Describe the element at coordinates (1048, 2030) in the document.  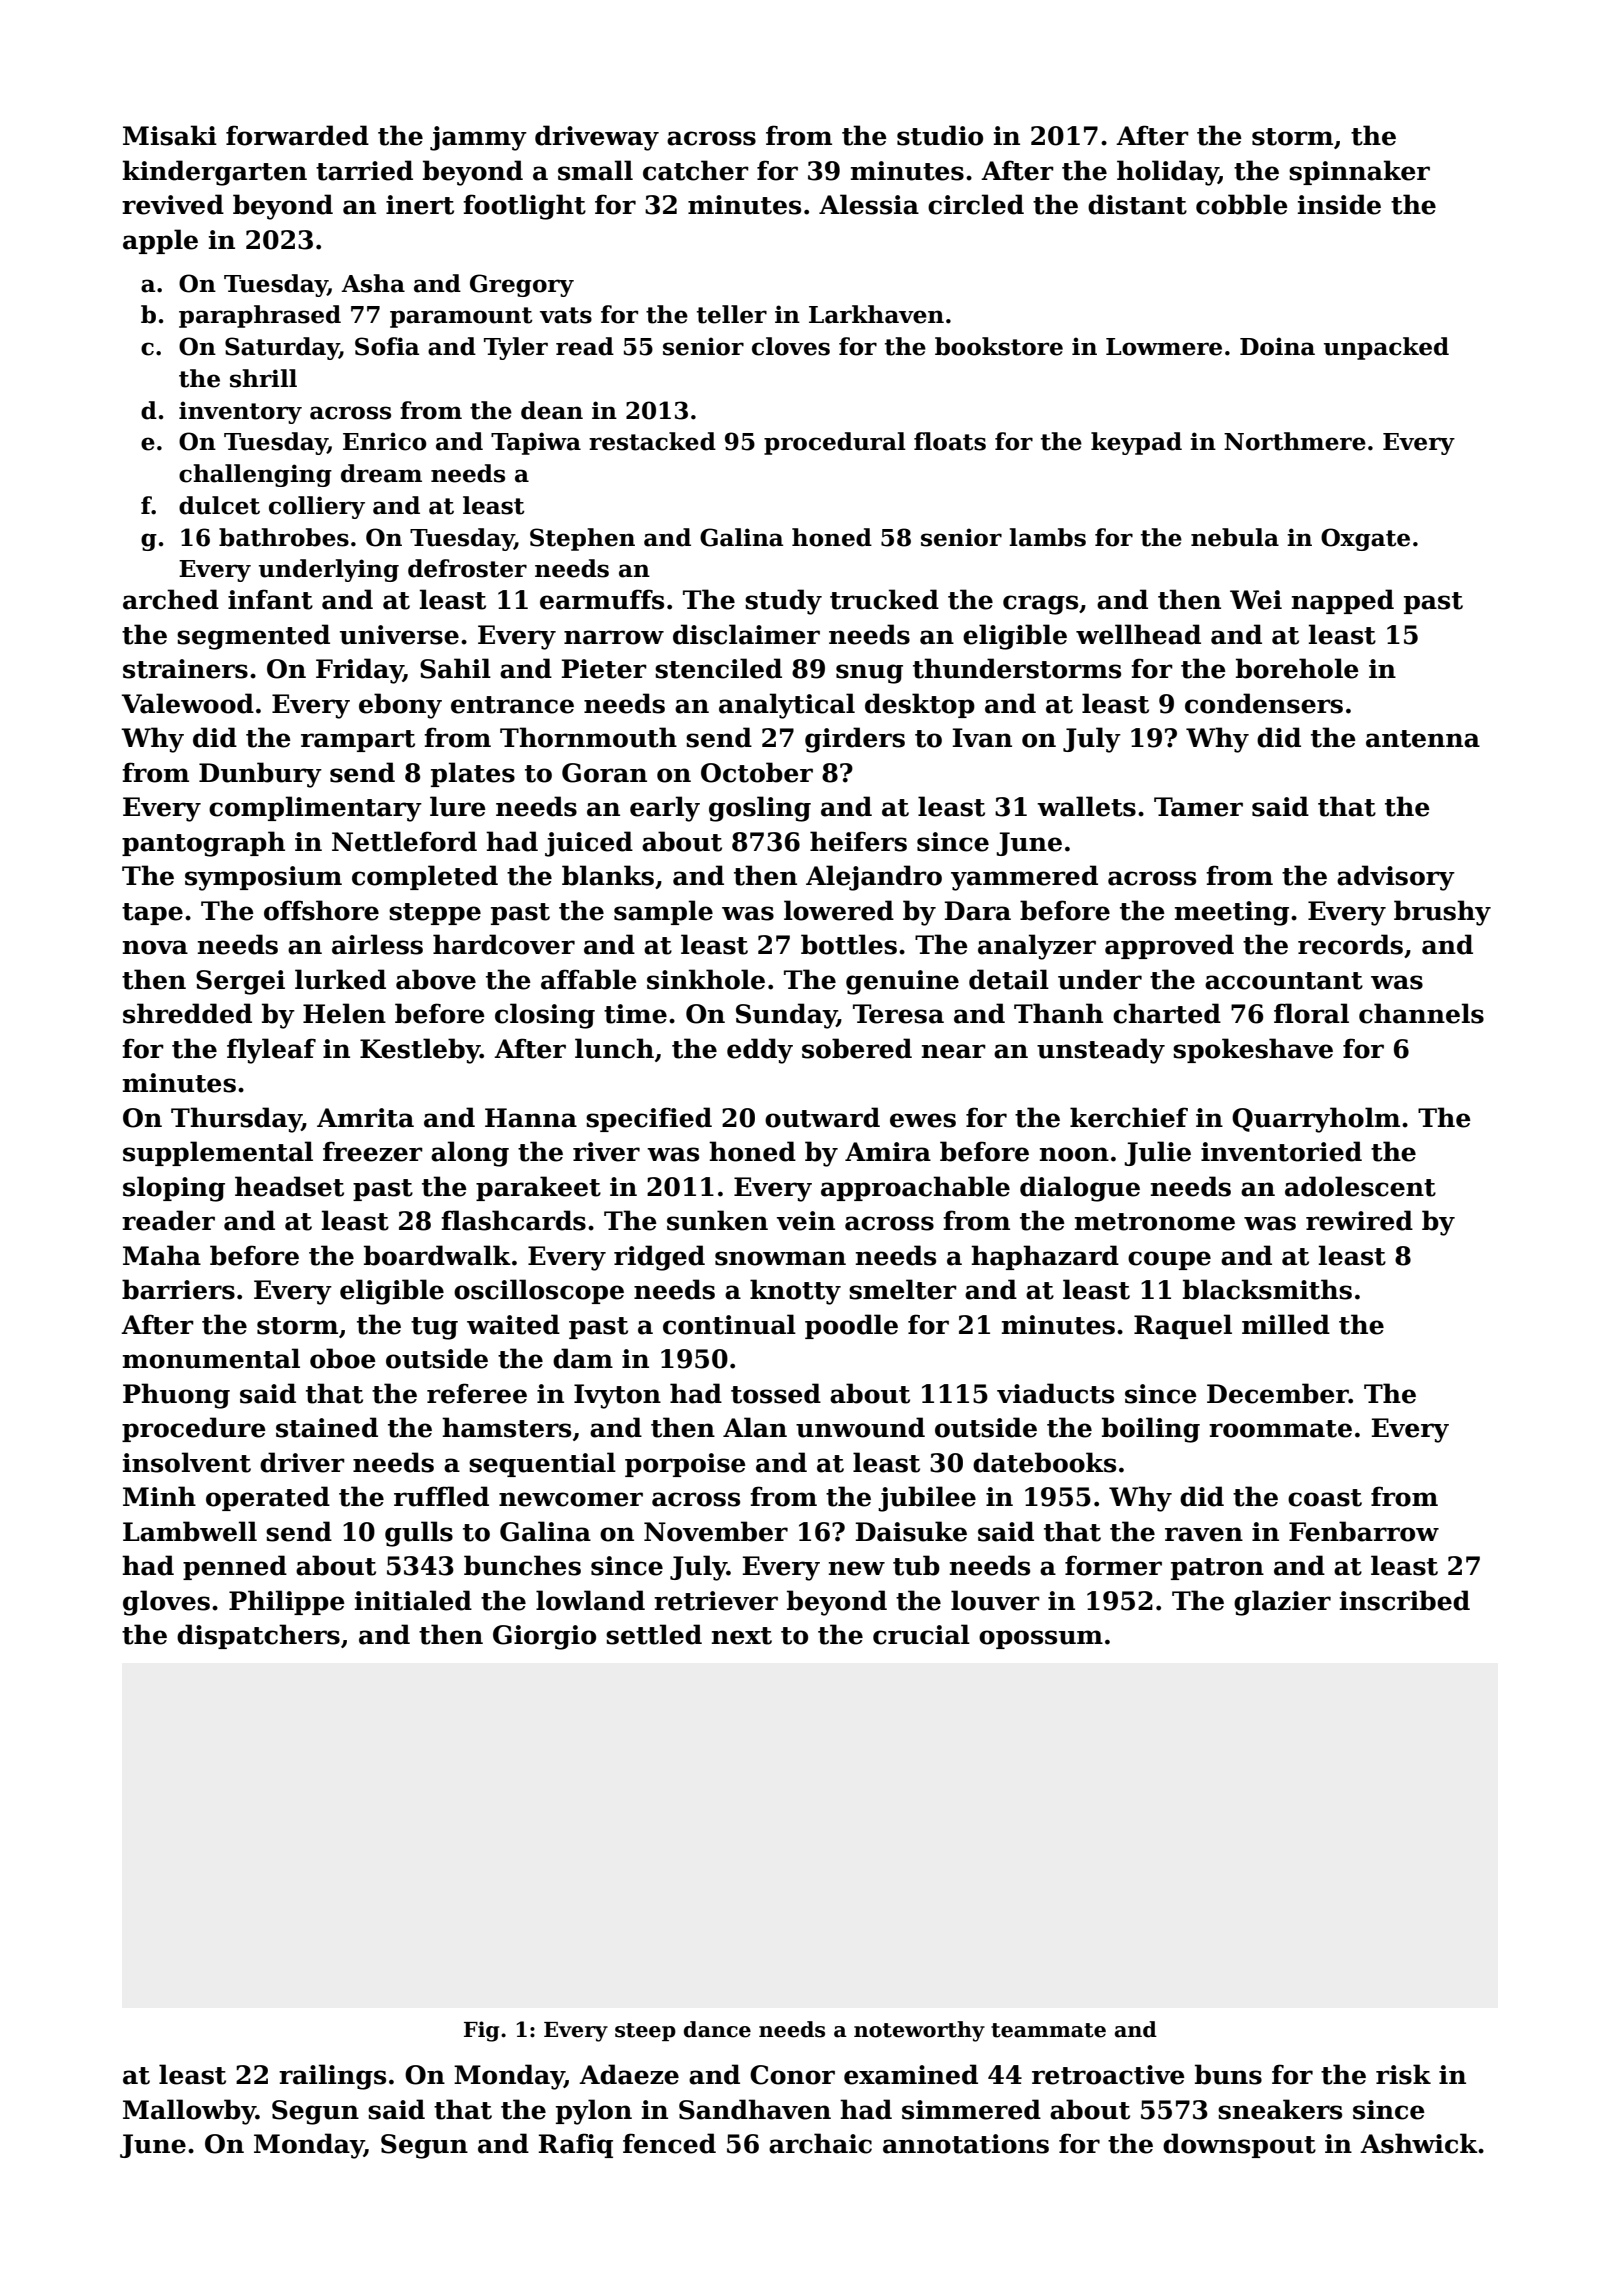
I see `teammate` at that location.
